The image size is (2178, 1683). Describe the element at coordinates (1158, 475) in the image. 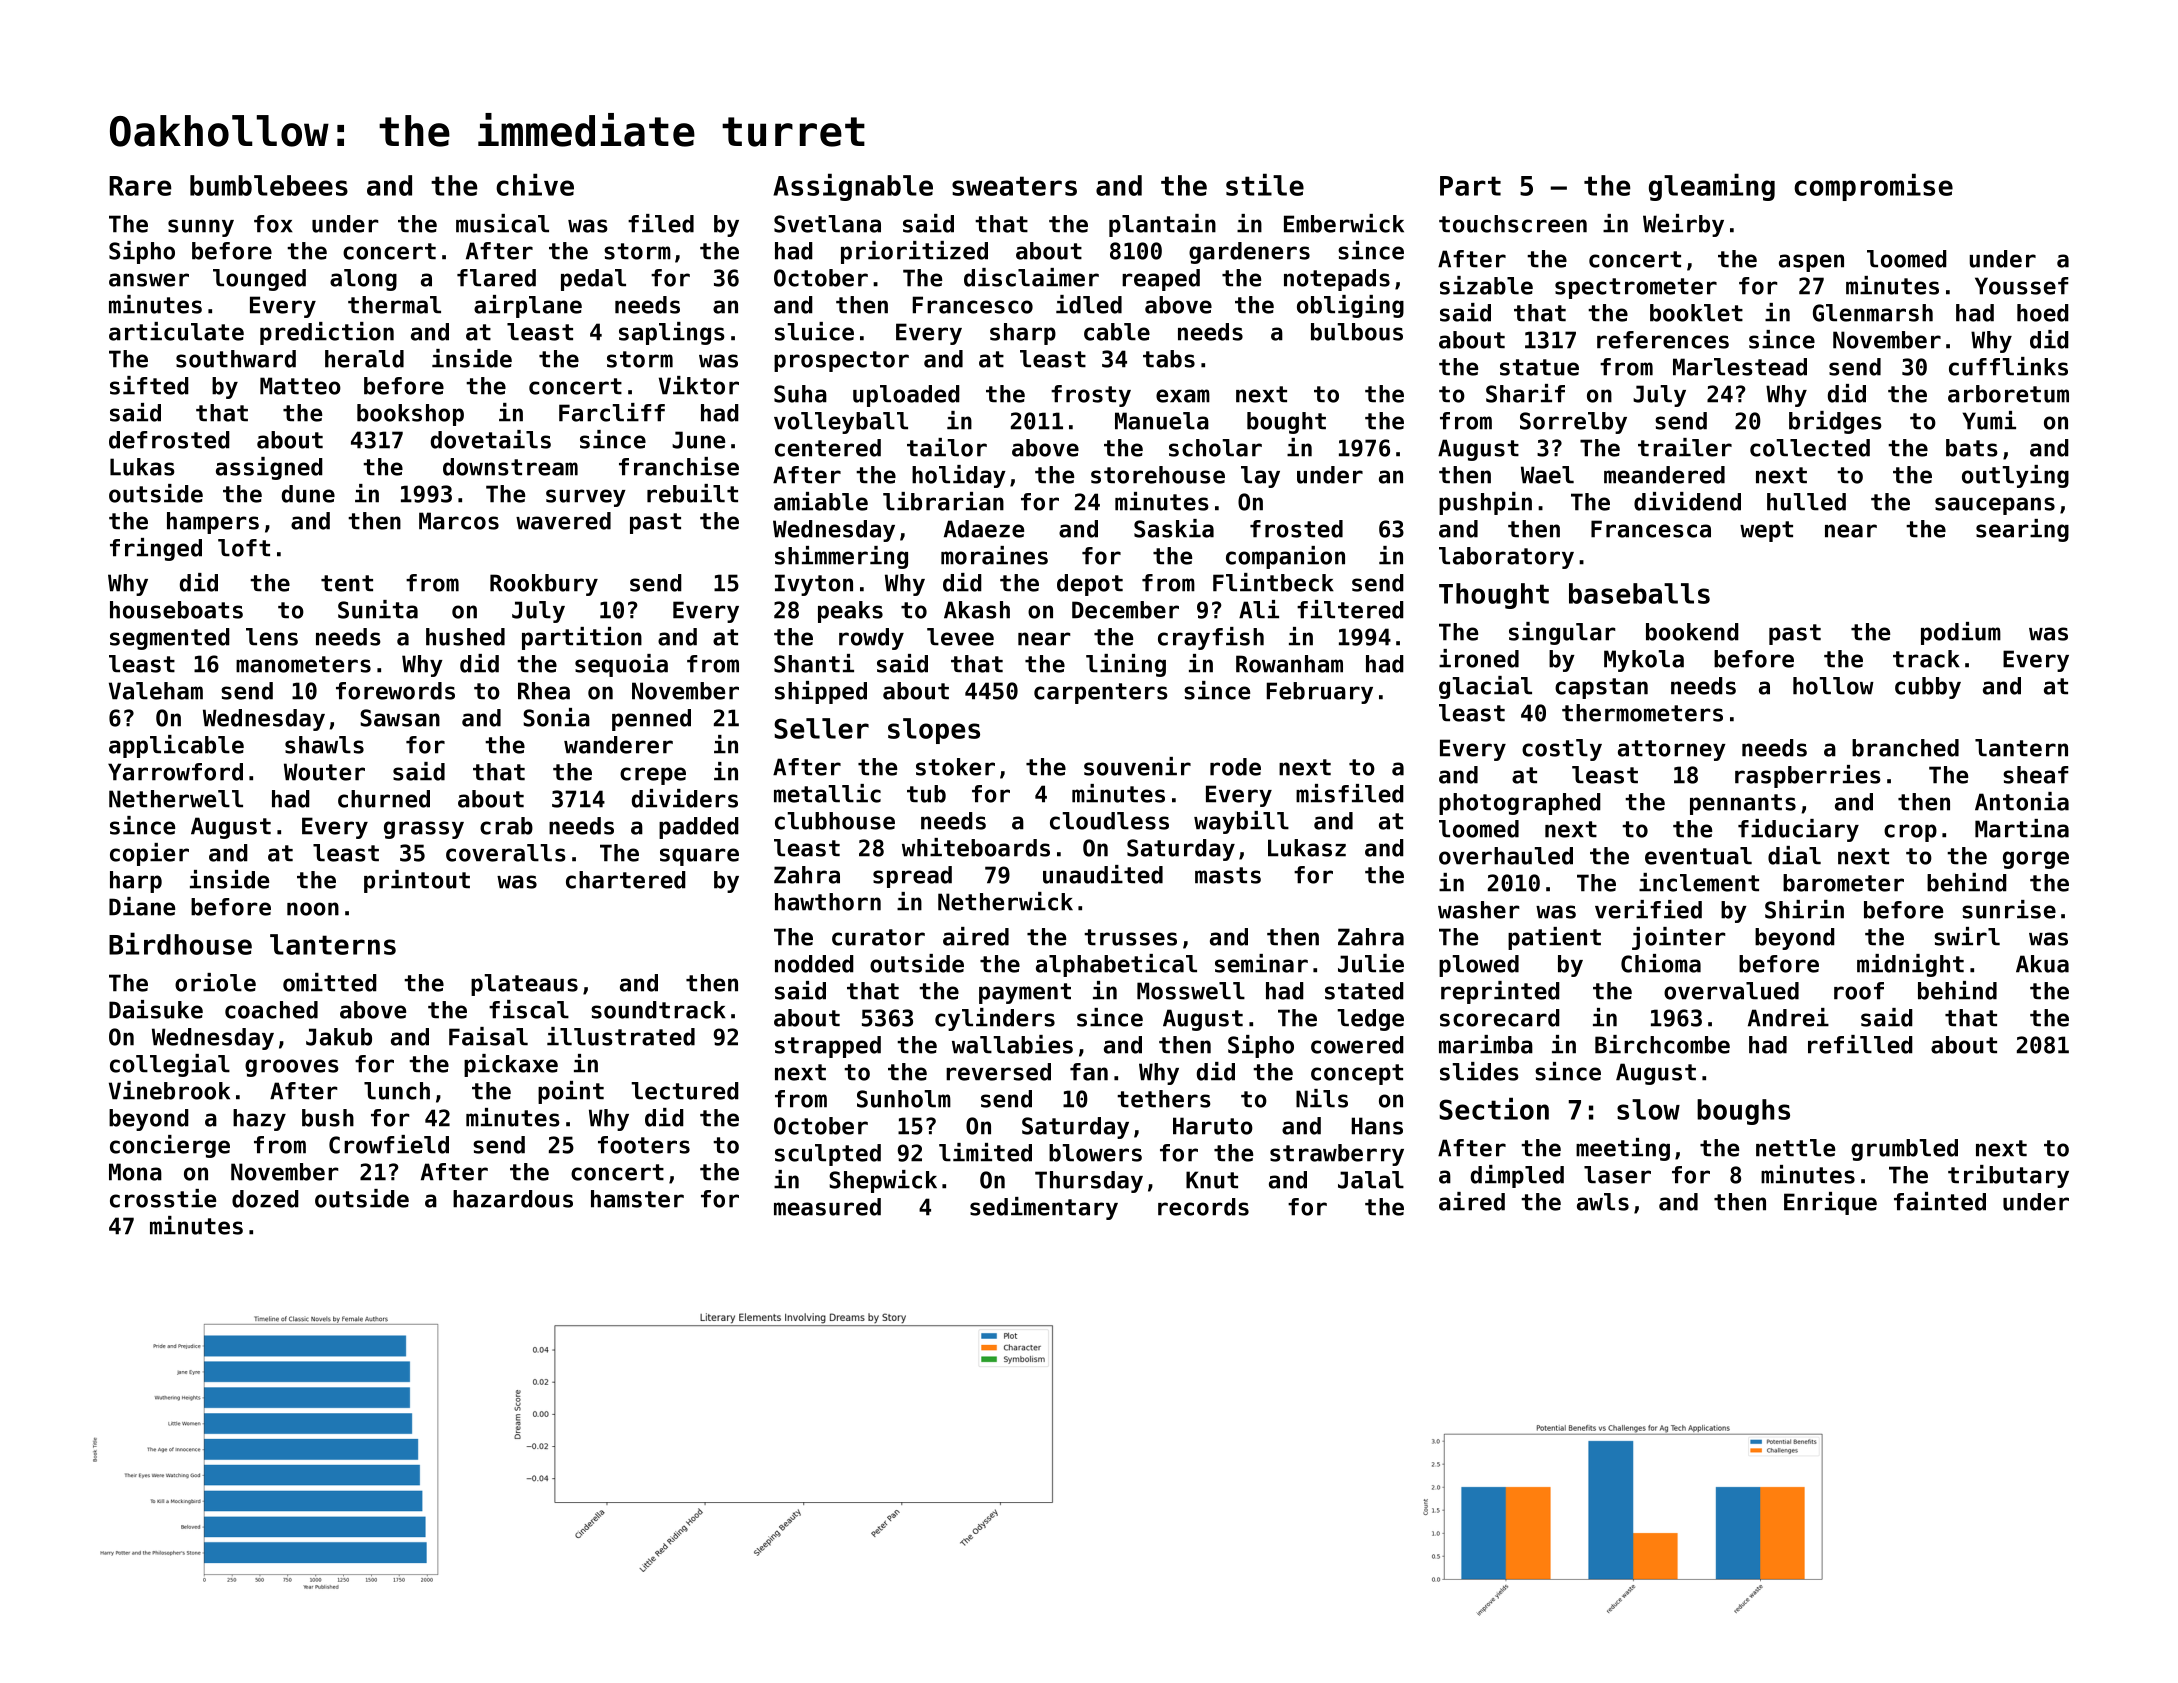

I see `storehouse` at that location.
